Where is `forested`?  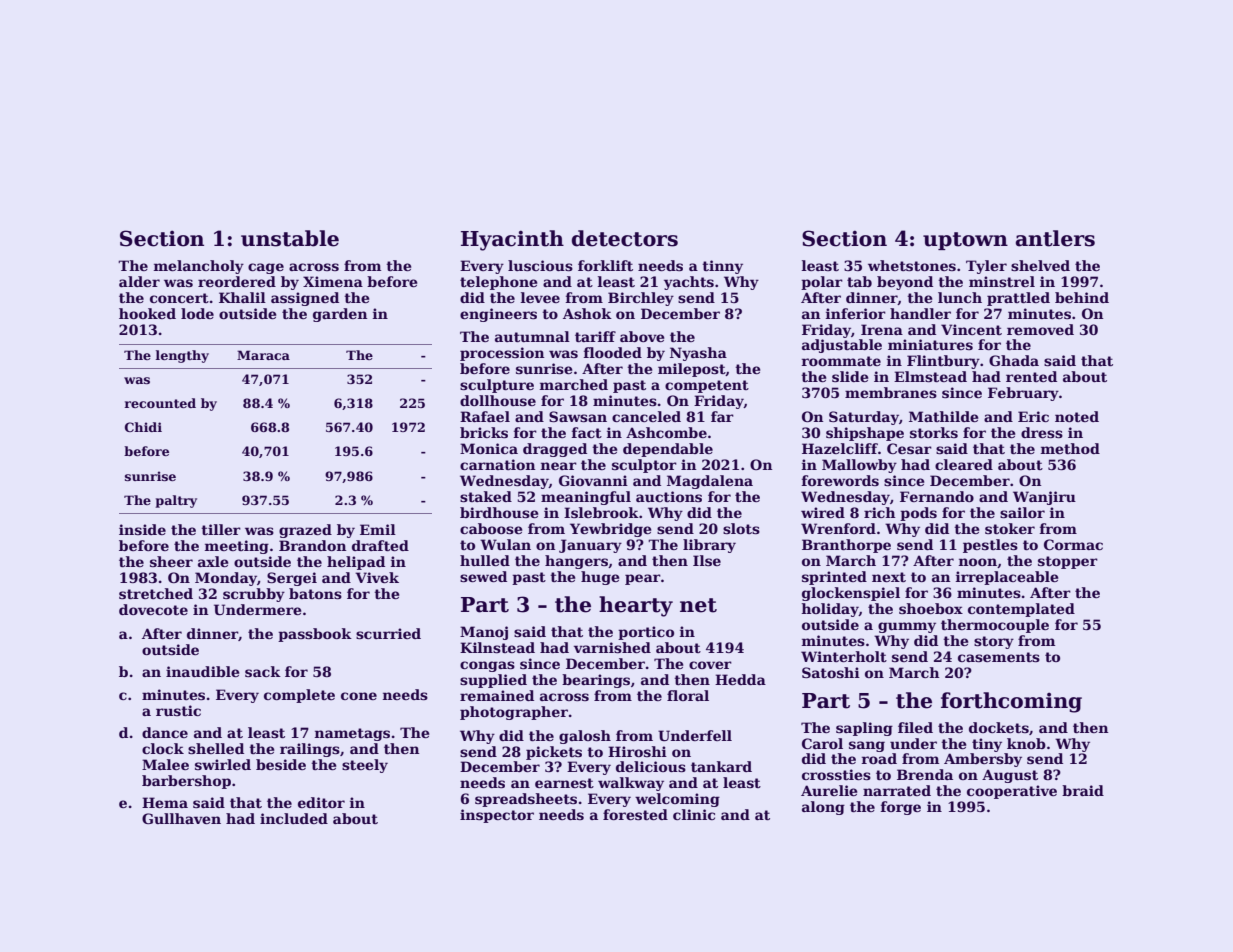
forested is located at coordinates (635, 814).
